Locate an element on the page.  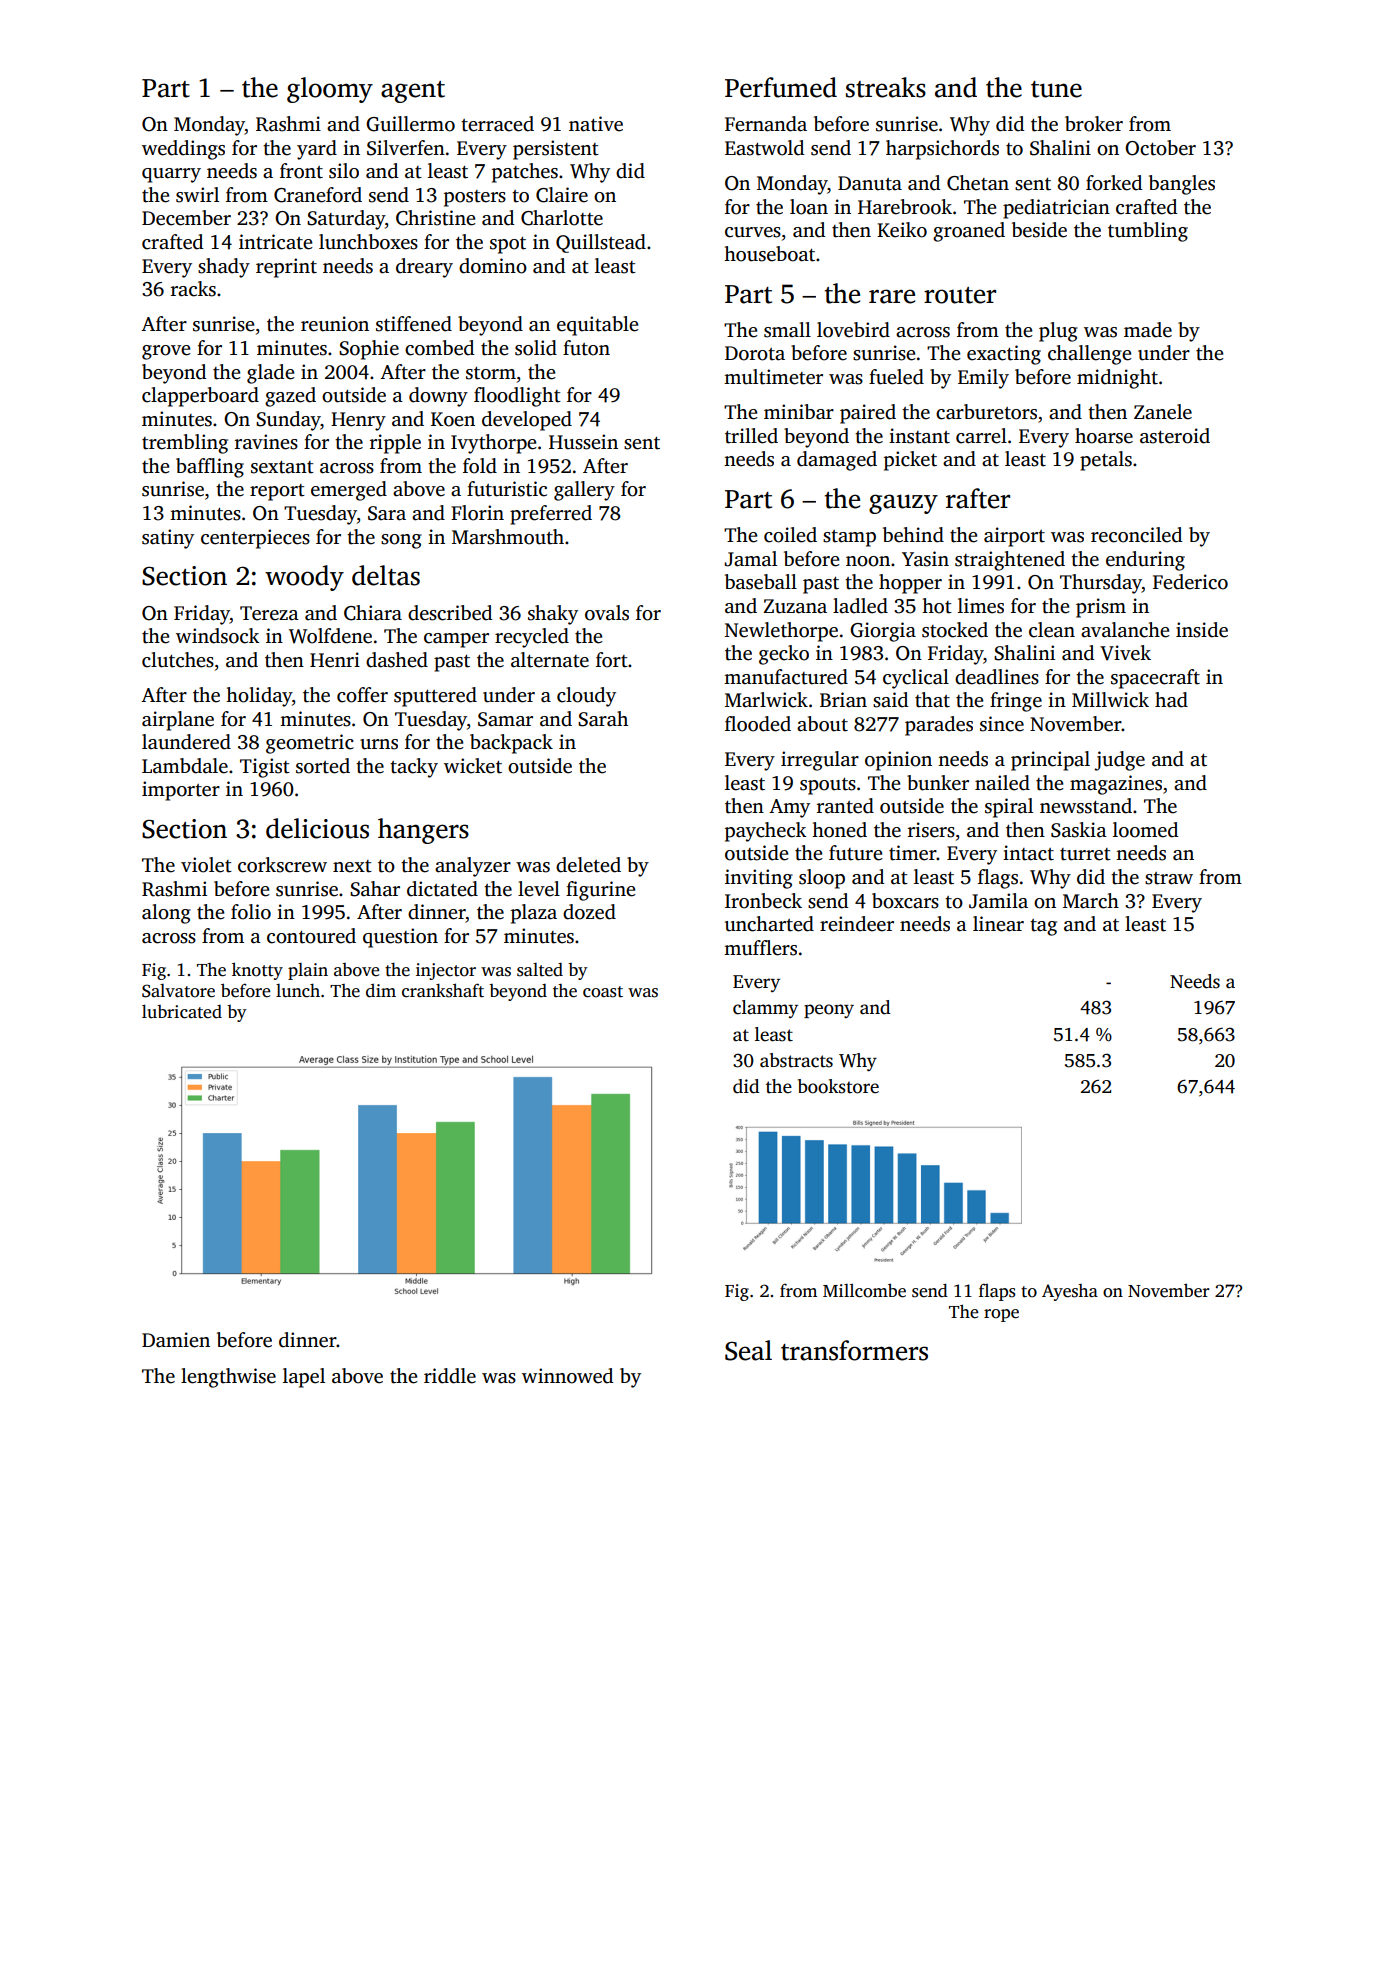
Seal is located at coordinates (748, 1350).
